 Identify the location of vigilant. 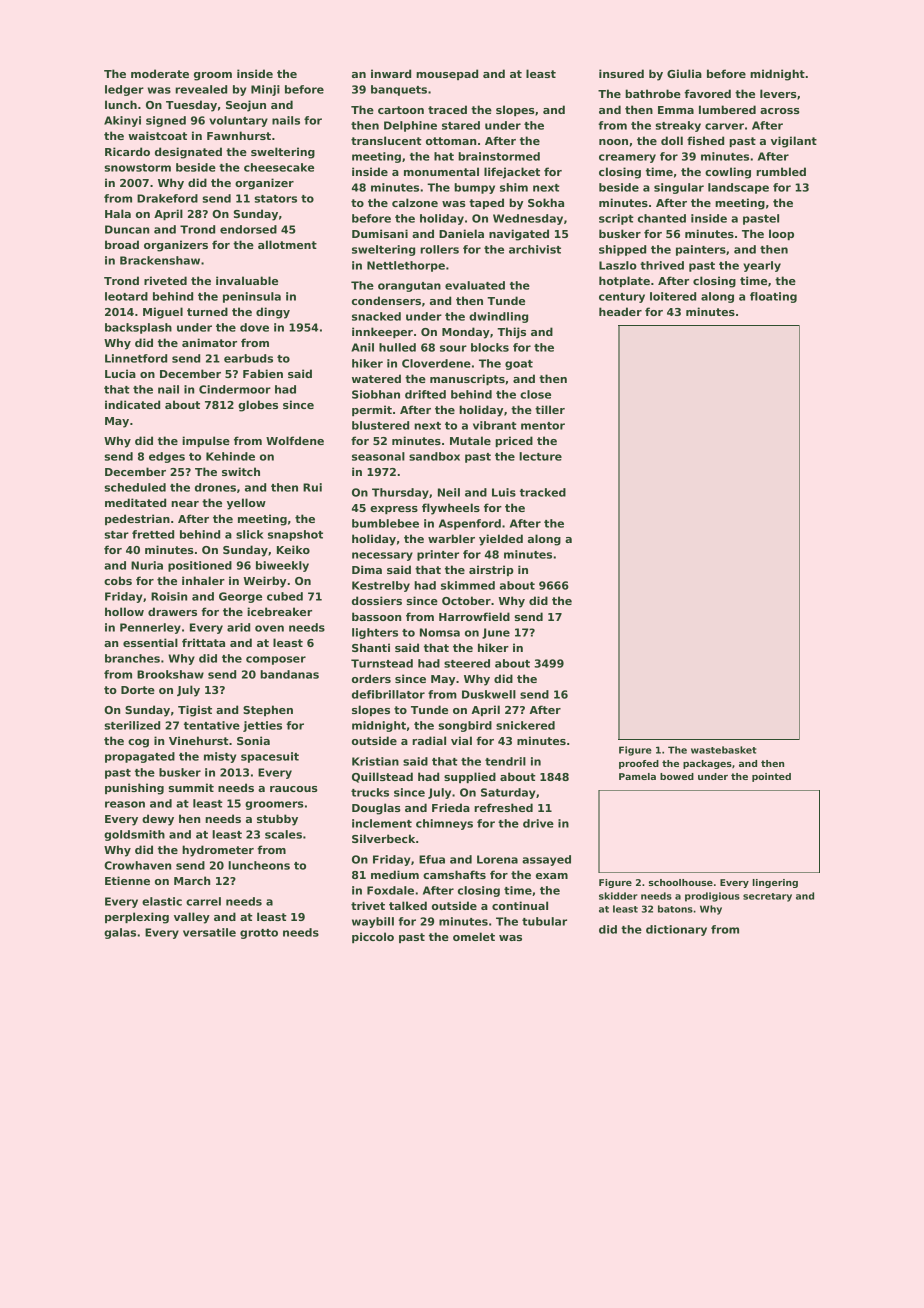
(794, 142).
